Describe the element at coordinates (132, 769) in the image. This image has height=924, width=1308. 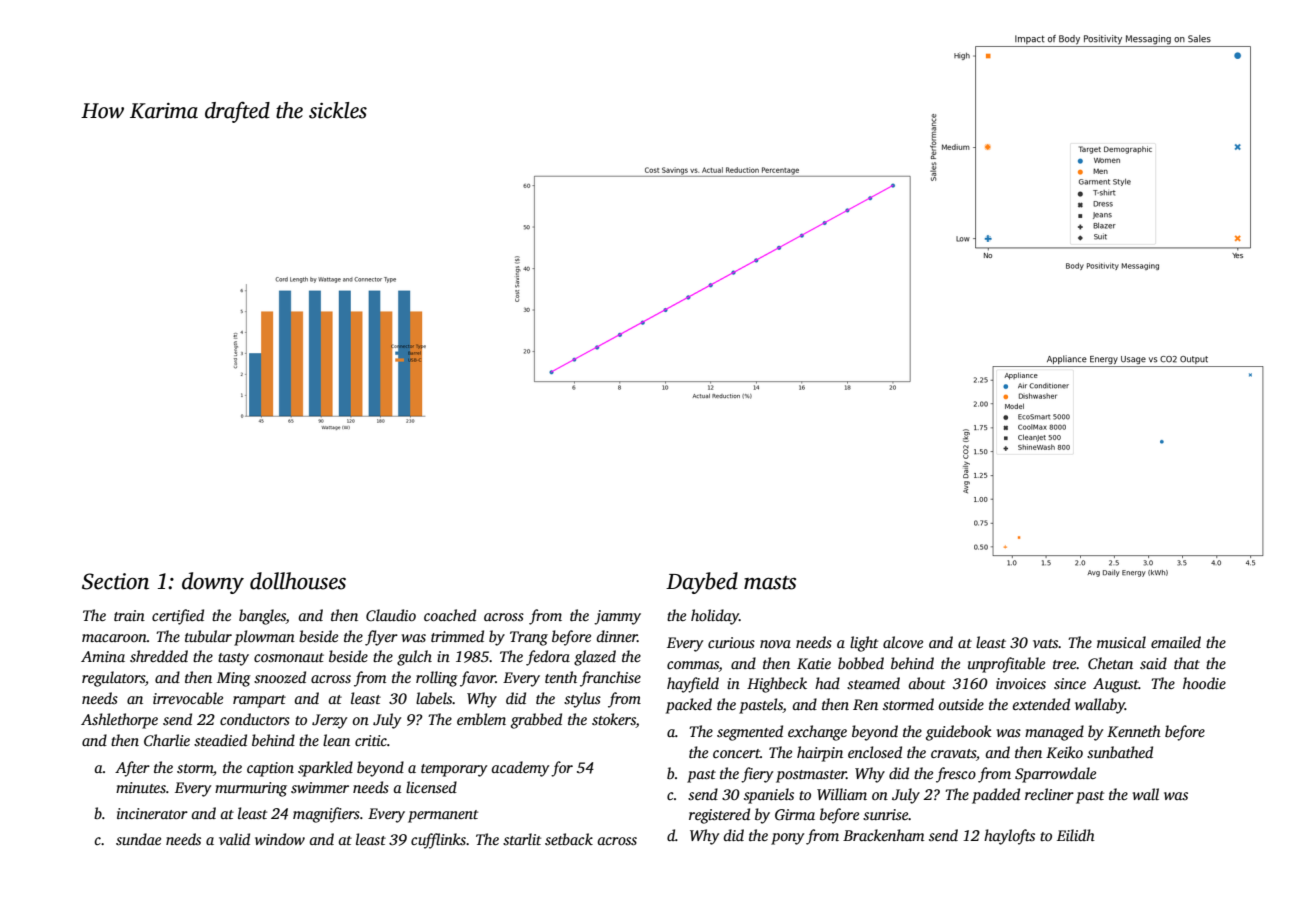
I see `After` at that location.
